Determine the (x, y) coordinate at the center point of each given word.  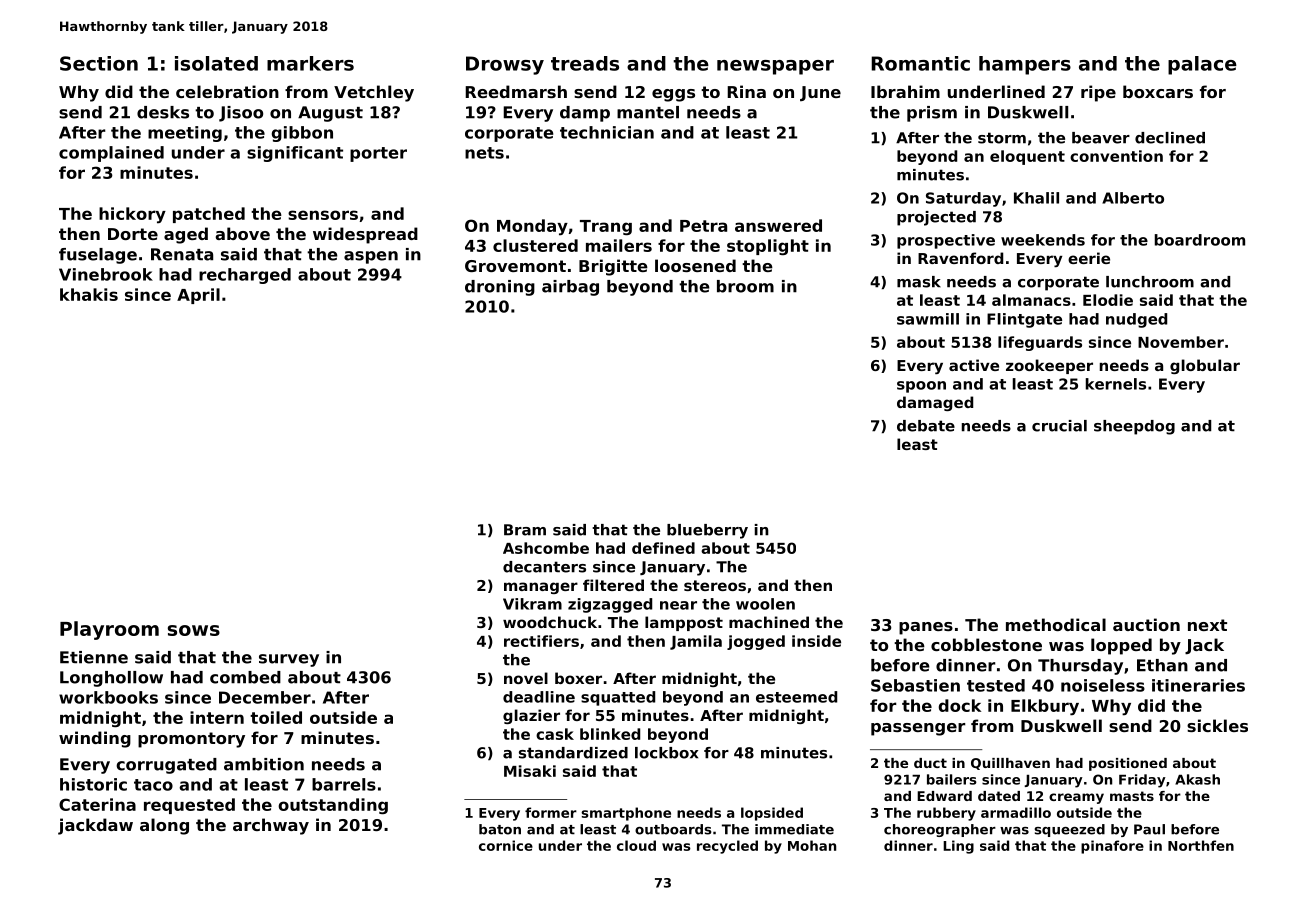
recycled (727, 847)
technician (607, 132)
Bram (525, 530)
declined (1170, 138)
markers (310, 63)
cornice (506, 845)
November (1181, 342)
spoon (921, 387)
